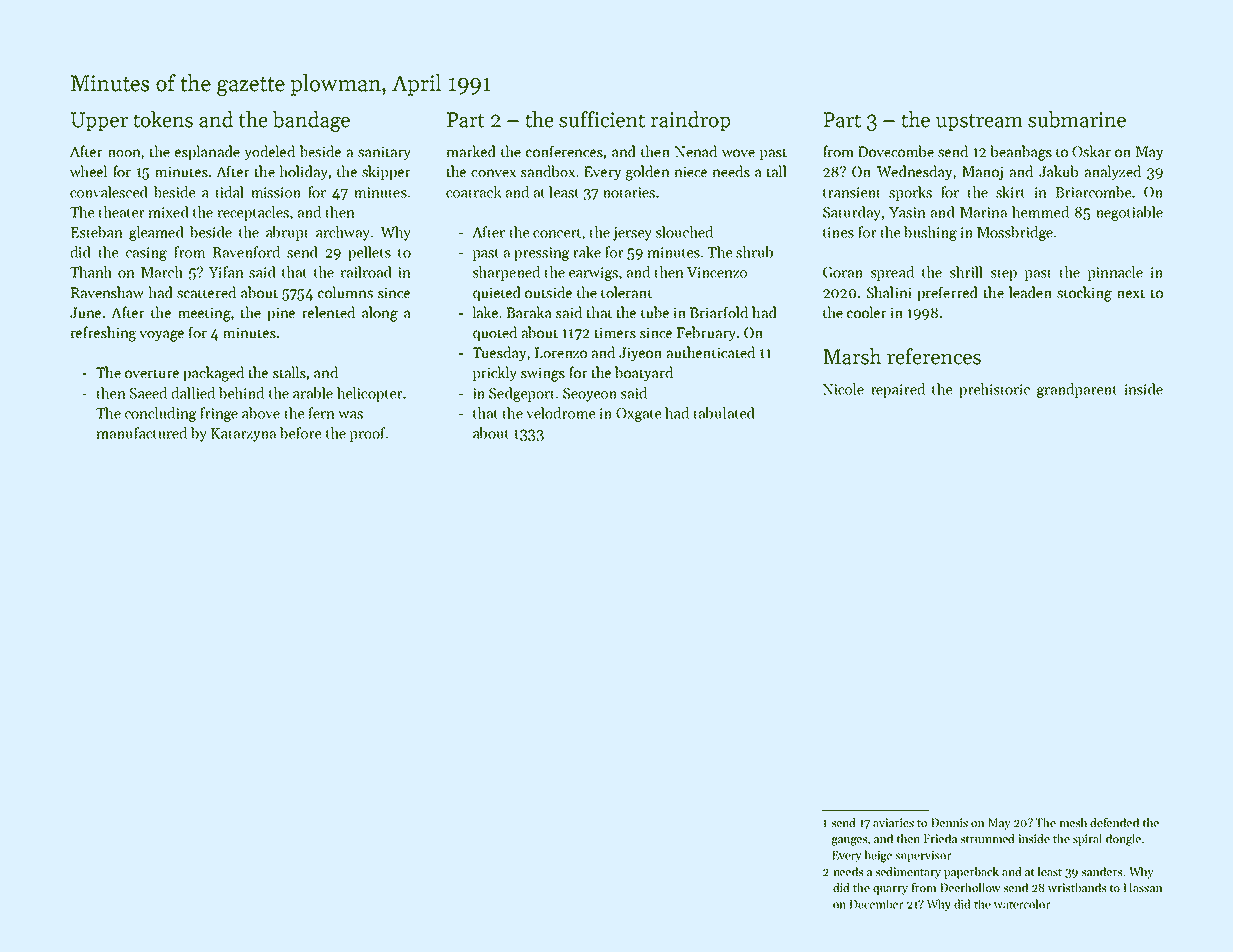  I want to click on jersey, so click(632, 234).
